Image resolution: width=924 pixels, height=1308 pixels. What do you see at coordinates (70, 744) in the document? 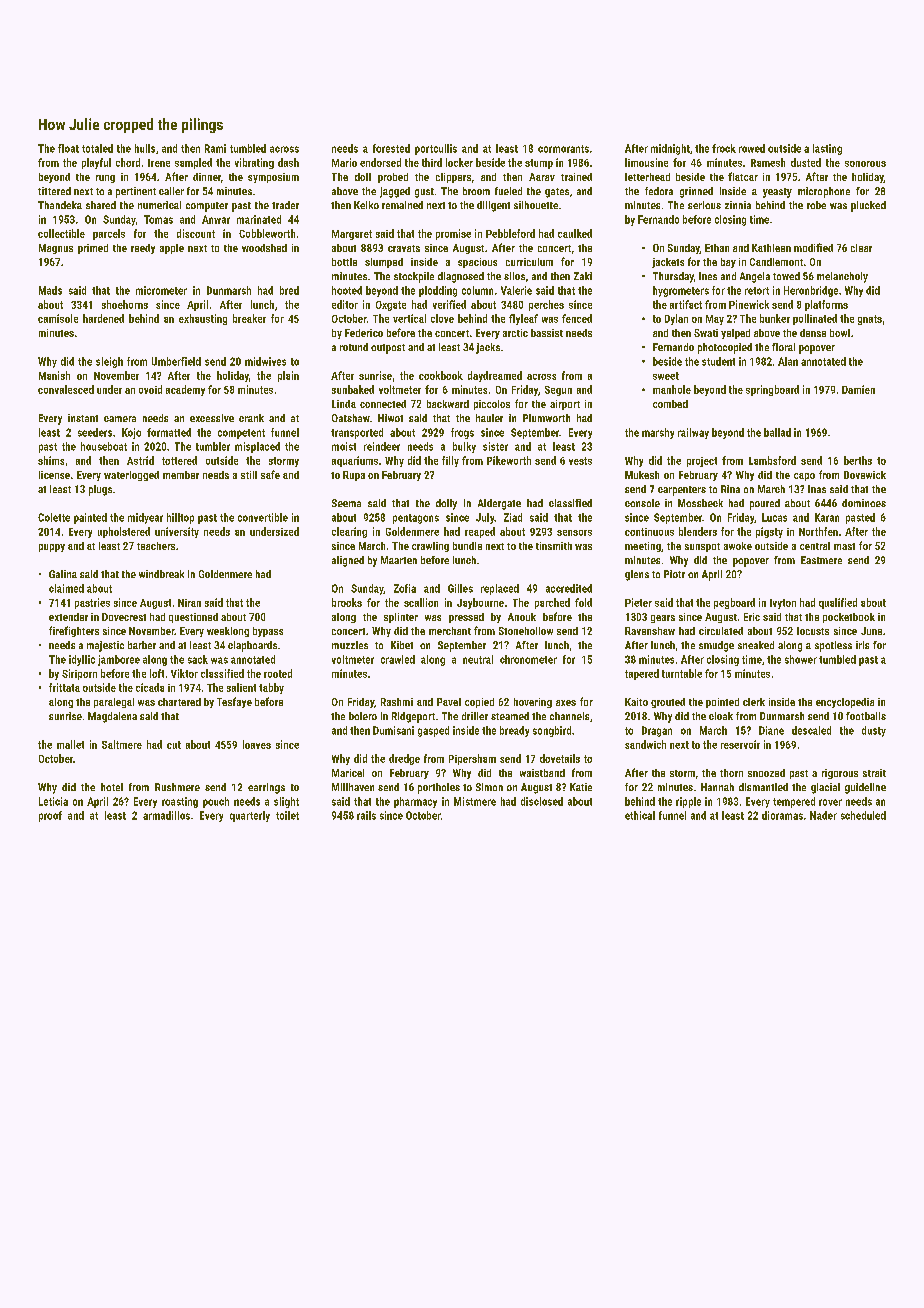
I see `mallet` at bounding box center [70, 744].
